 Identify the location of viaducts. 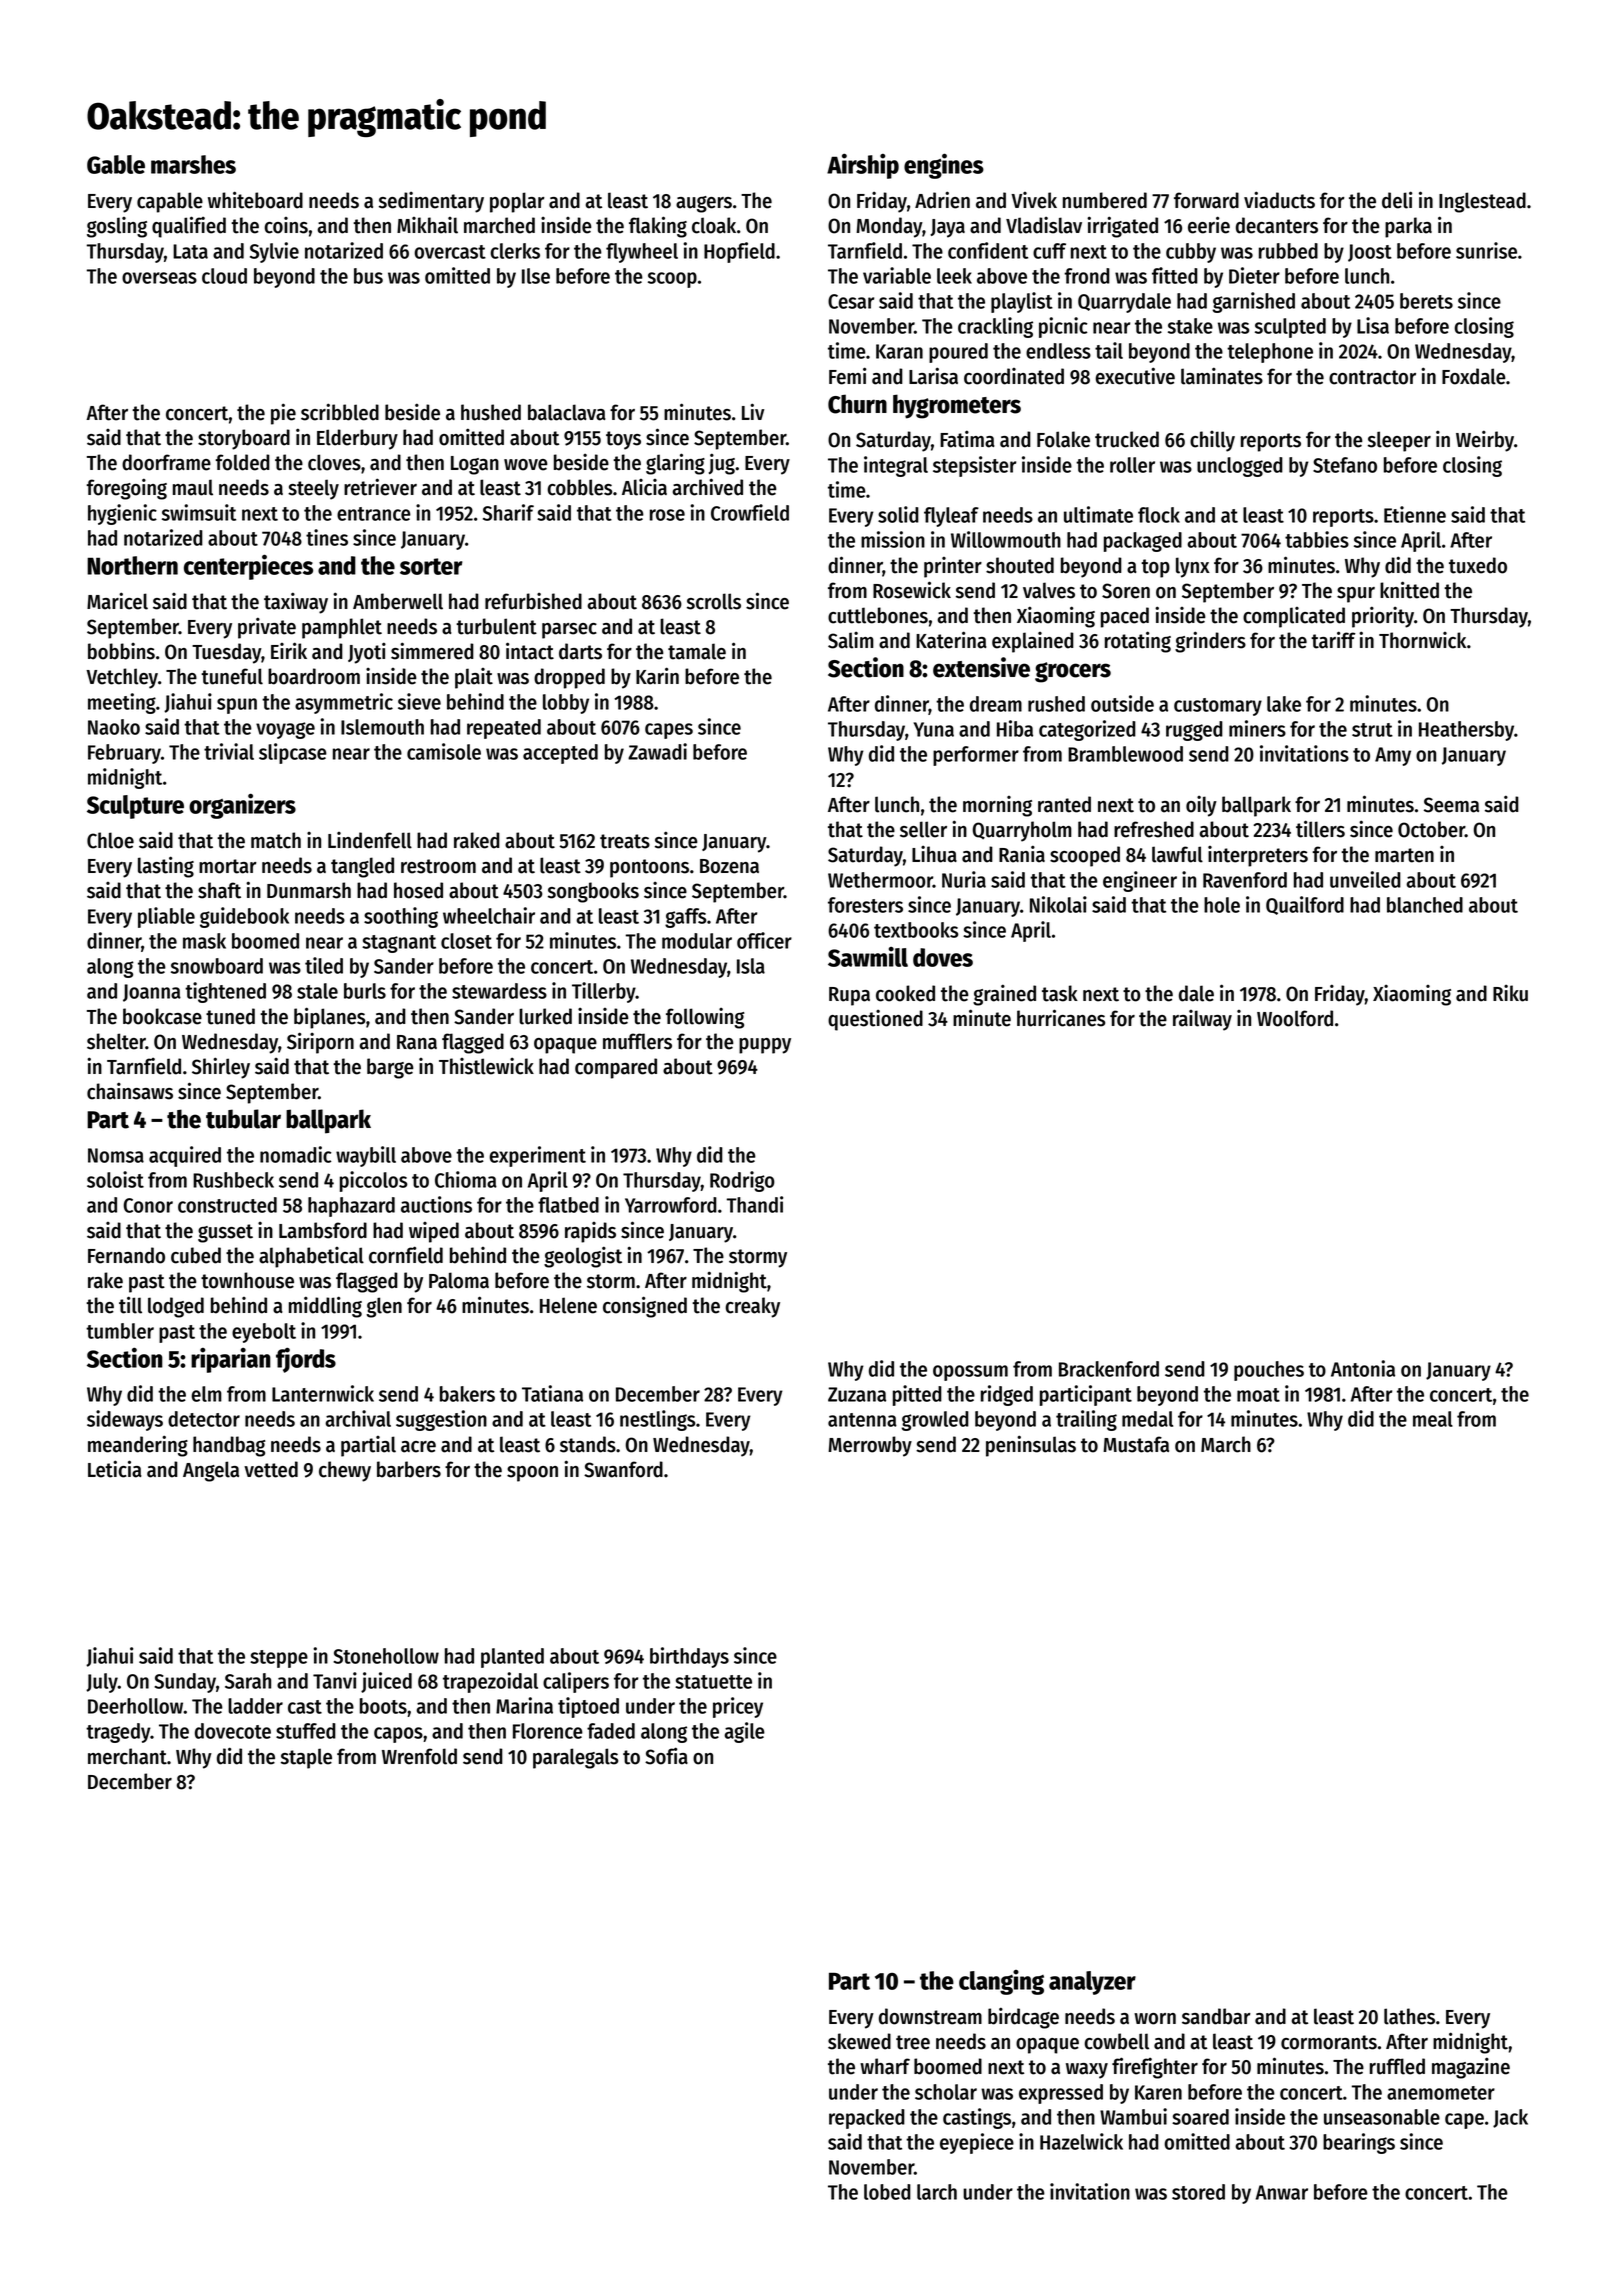
(1279, 200).
